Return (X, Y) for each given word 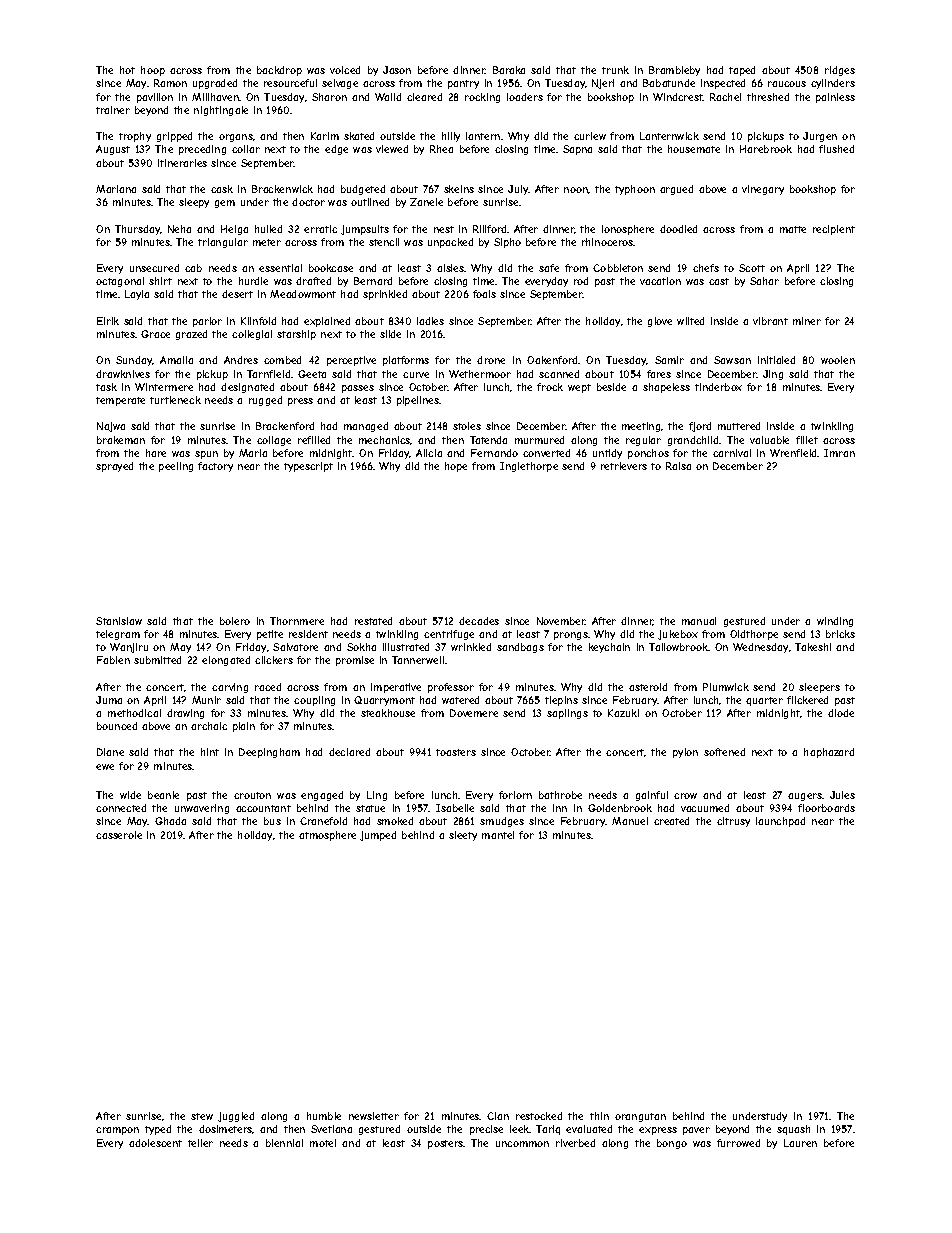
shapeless (666, 388)
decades (479, 621)
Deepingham (269, 753)
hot (127, 70)
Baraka (509, 70)
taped (742, 71)
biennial (284, 1143)
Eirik (108, 321)
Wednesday (760, 648)
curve (416, 375)
